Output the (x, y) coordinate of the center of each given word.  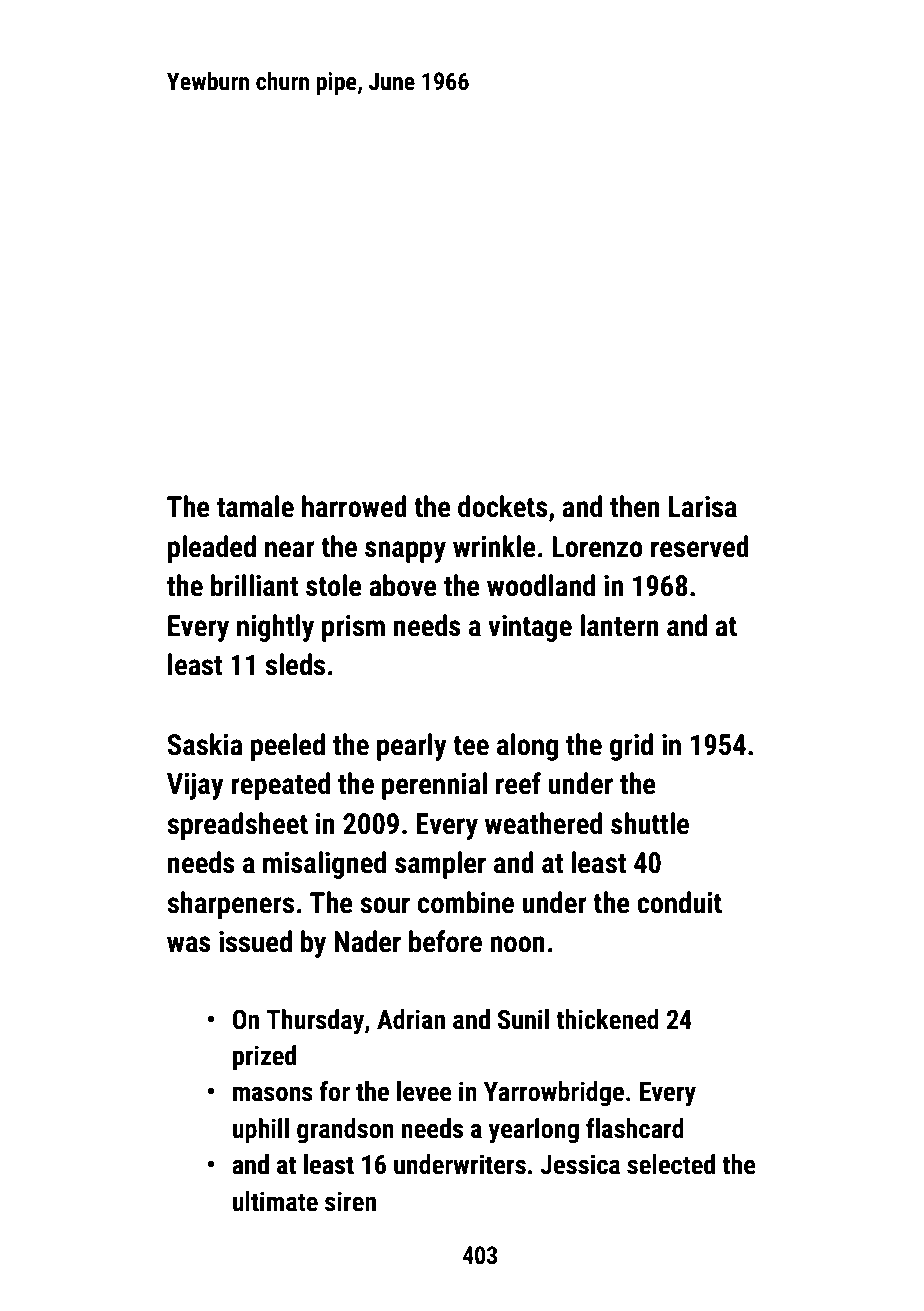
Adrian (411, 1019)
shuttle (650, 823)
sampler (440, 865)
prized (264, 1058)
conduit (679, 902)
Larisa (703, 507)
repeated (280, 786)
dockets (503, 506)
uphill (261, 1131)
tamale (255, 506)
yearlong (533, 1131)
